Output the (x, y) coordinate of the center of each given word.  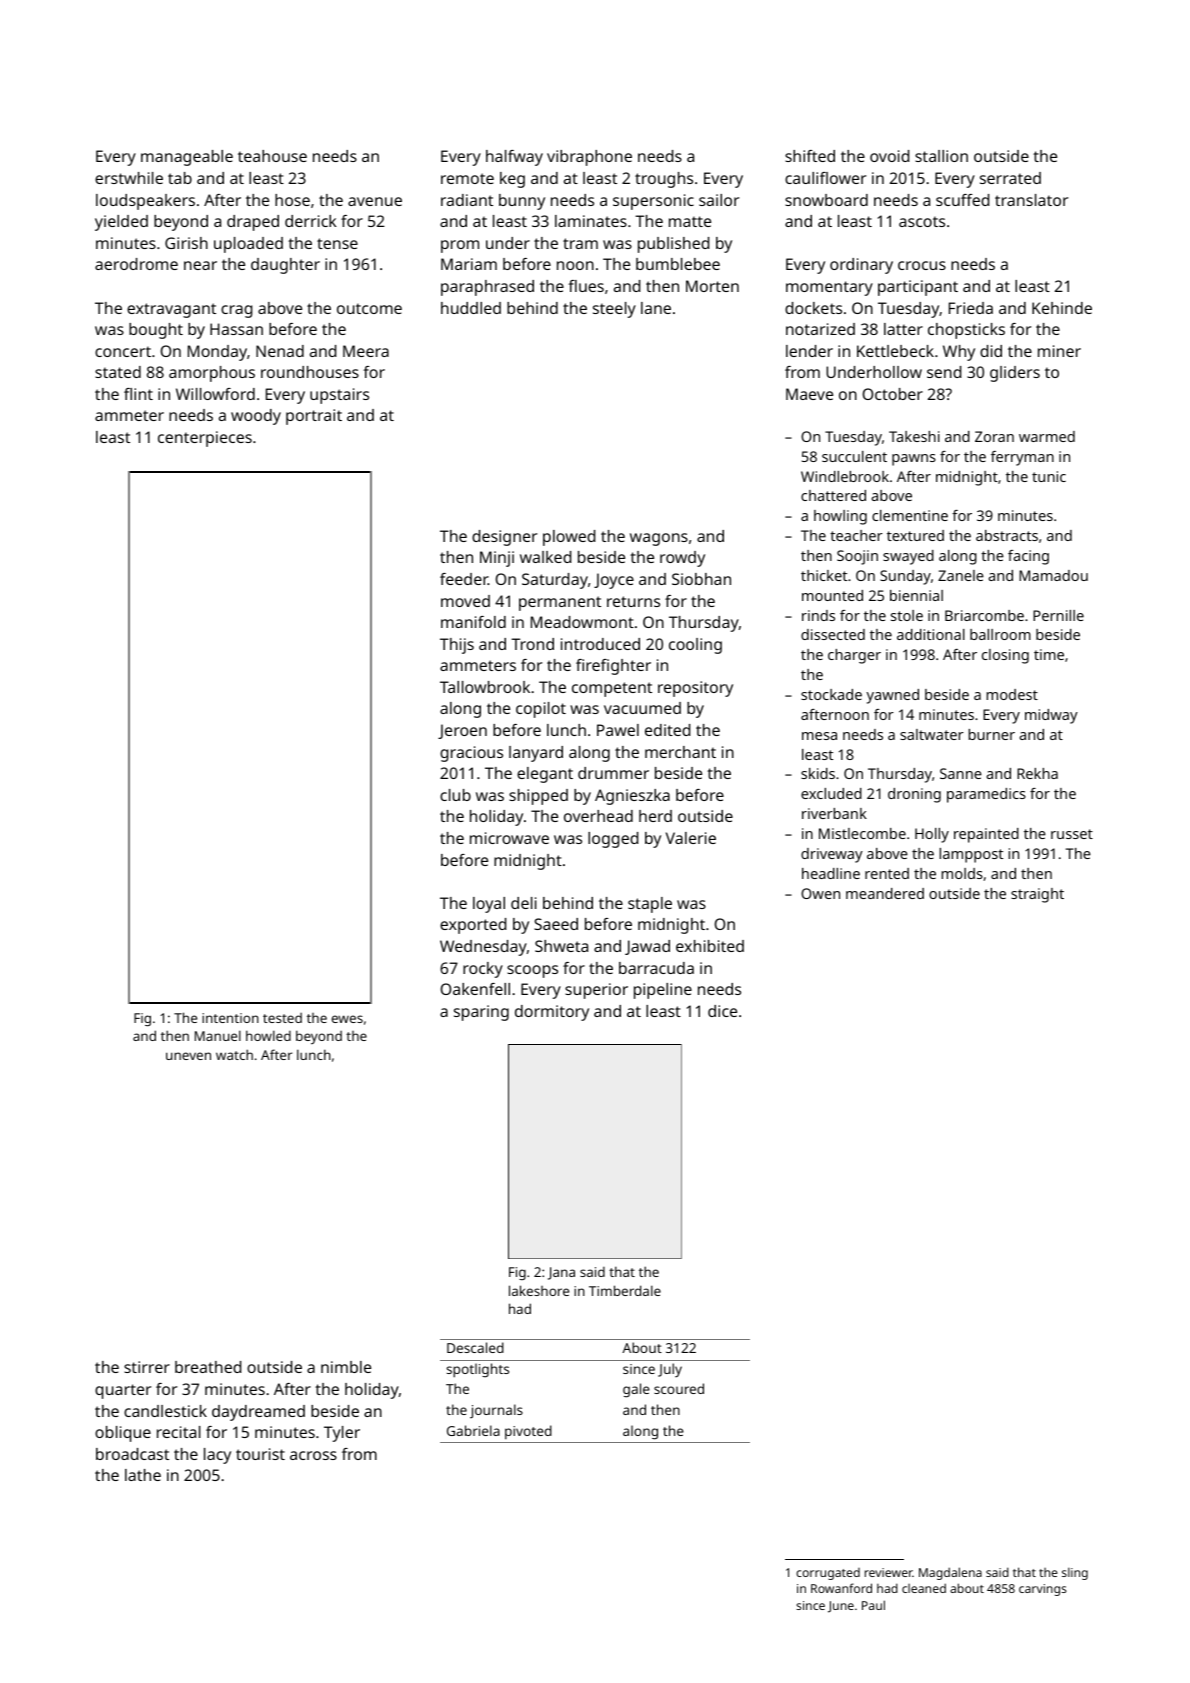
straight (1037, 895)
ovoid (889, 156)
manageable (187, 158)
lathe (143, 1475)
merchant (680, 752)
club (455, 795)
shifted (810, 156)
